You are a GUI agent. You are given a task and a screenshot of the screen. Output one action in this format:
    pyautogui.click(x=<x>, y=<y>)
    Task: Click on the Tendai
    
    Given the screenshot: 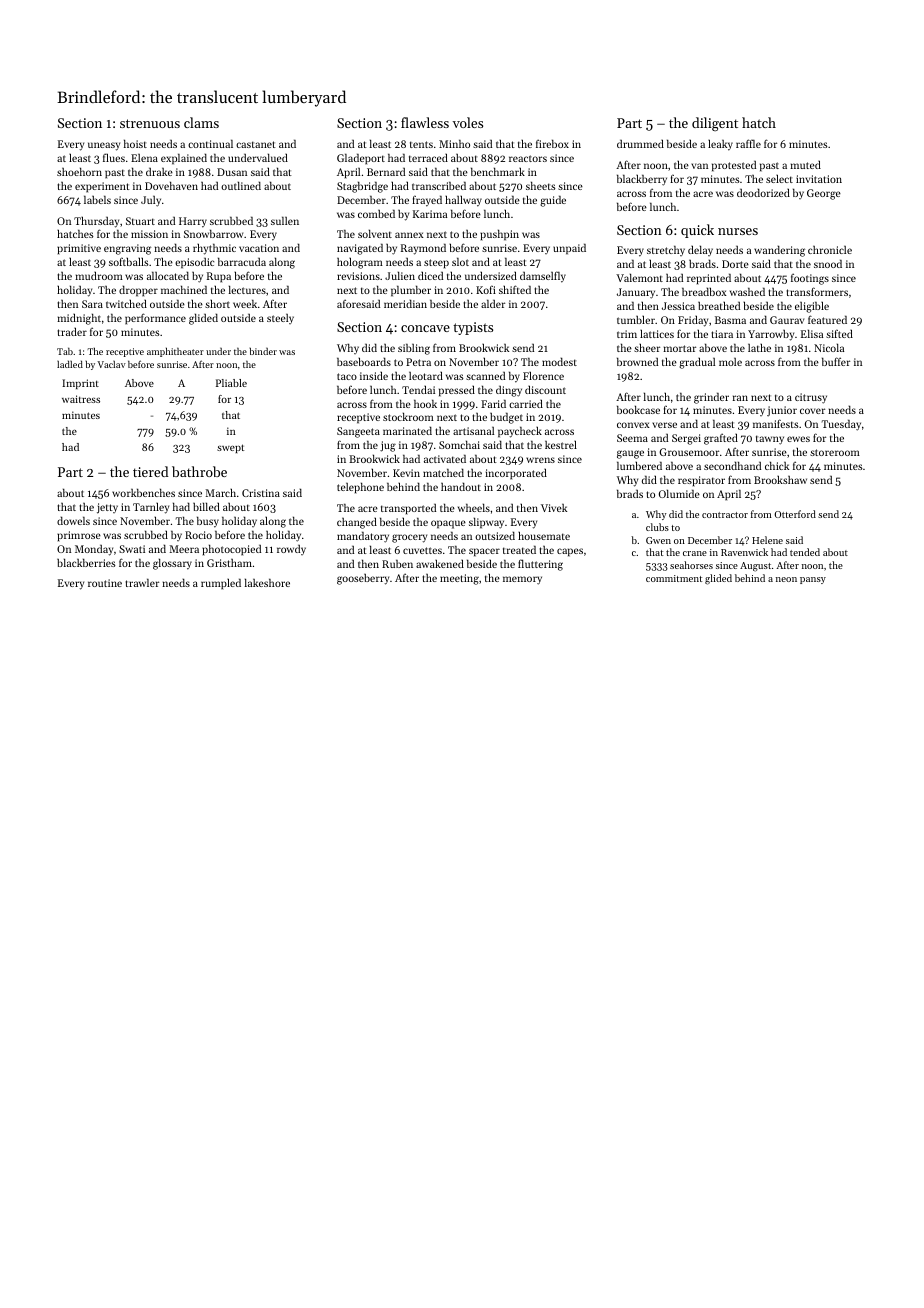 What is the action you would take?
    pyautogui.click(x=418, y=389)
